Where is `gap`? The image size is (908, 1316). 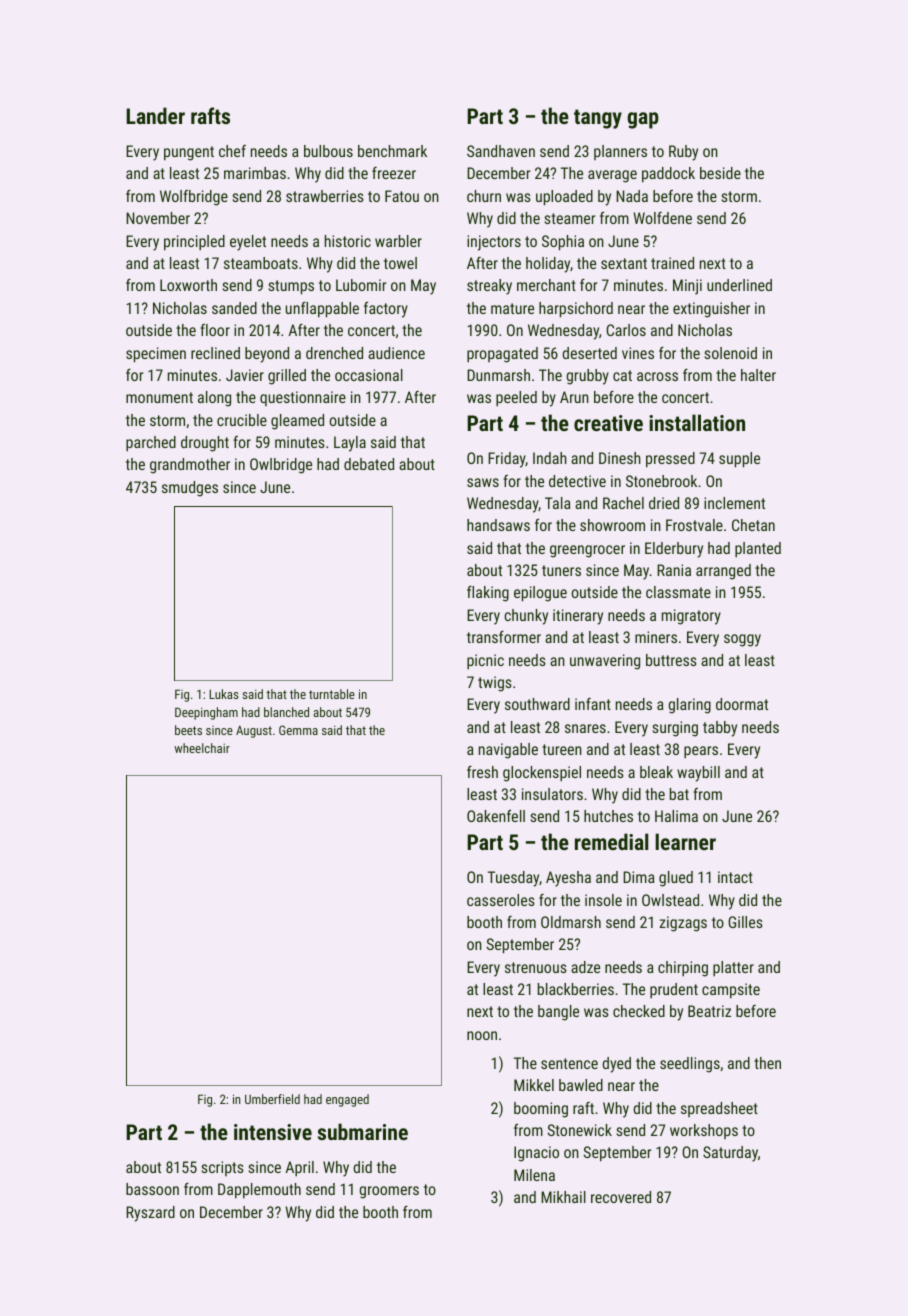 gap is located at coordinates (643, 120).
